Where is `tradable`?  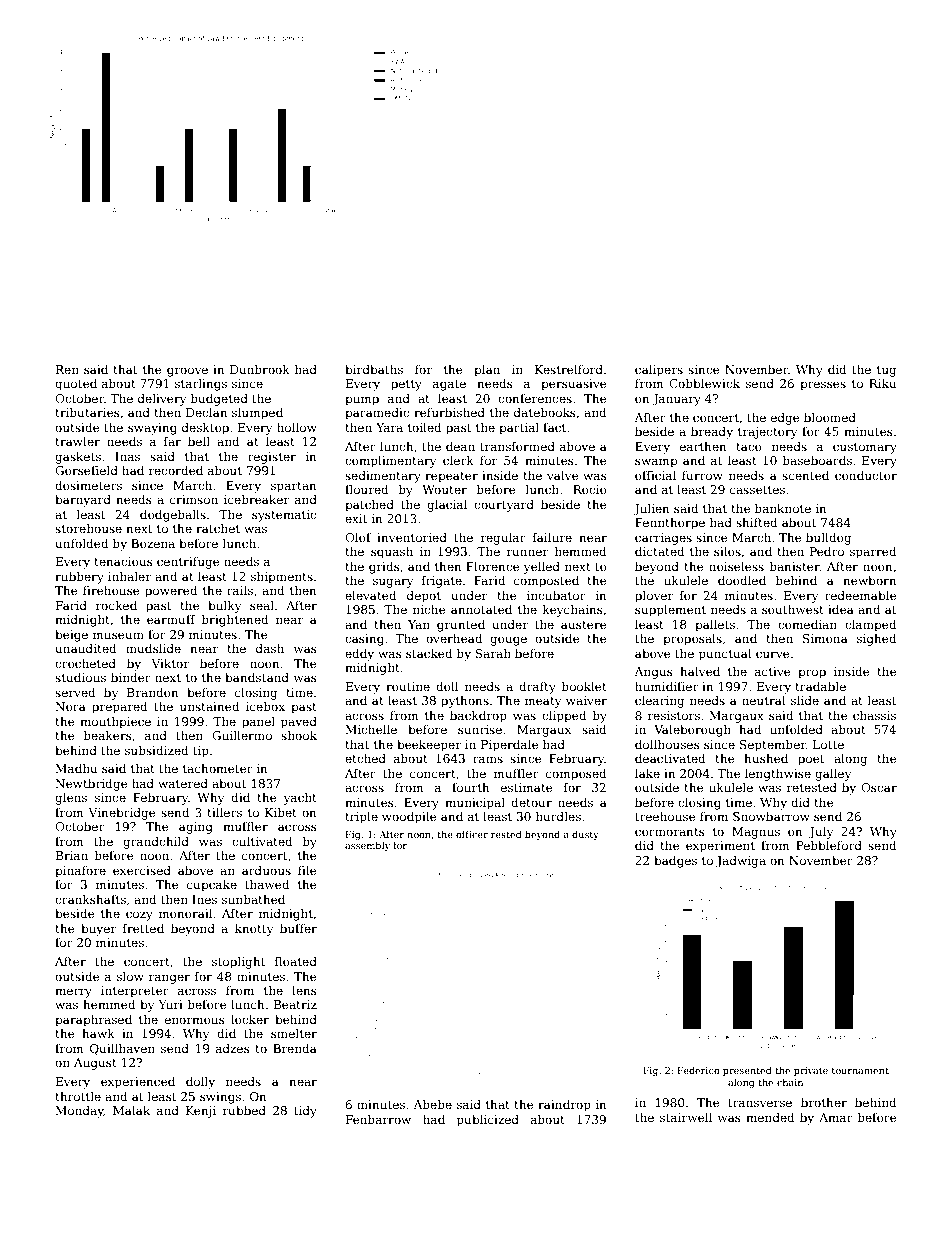 tradable is located at coordinates (820, 686).
